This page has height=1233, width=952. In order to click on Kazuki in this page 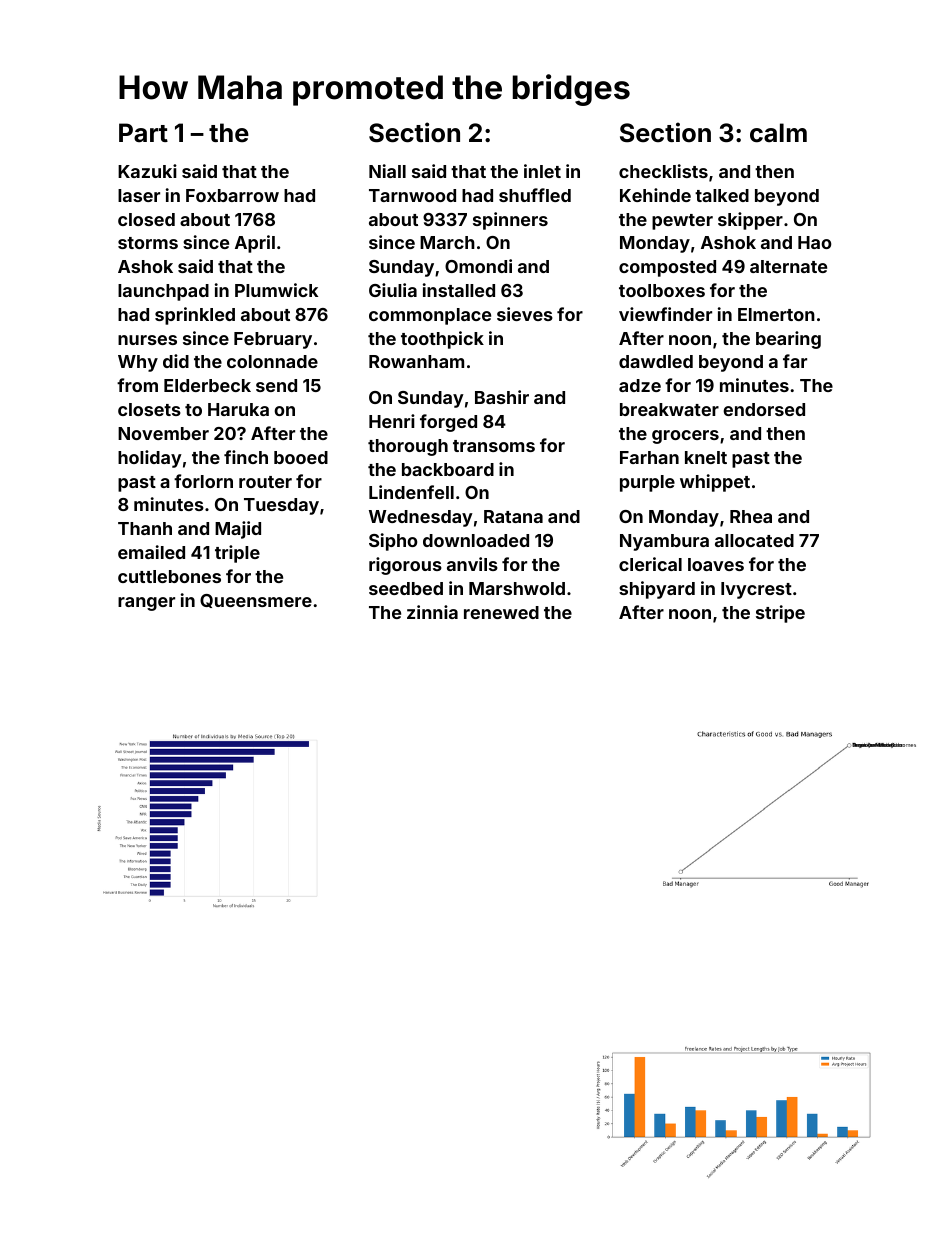, I will do `click(147, 171)`.
